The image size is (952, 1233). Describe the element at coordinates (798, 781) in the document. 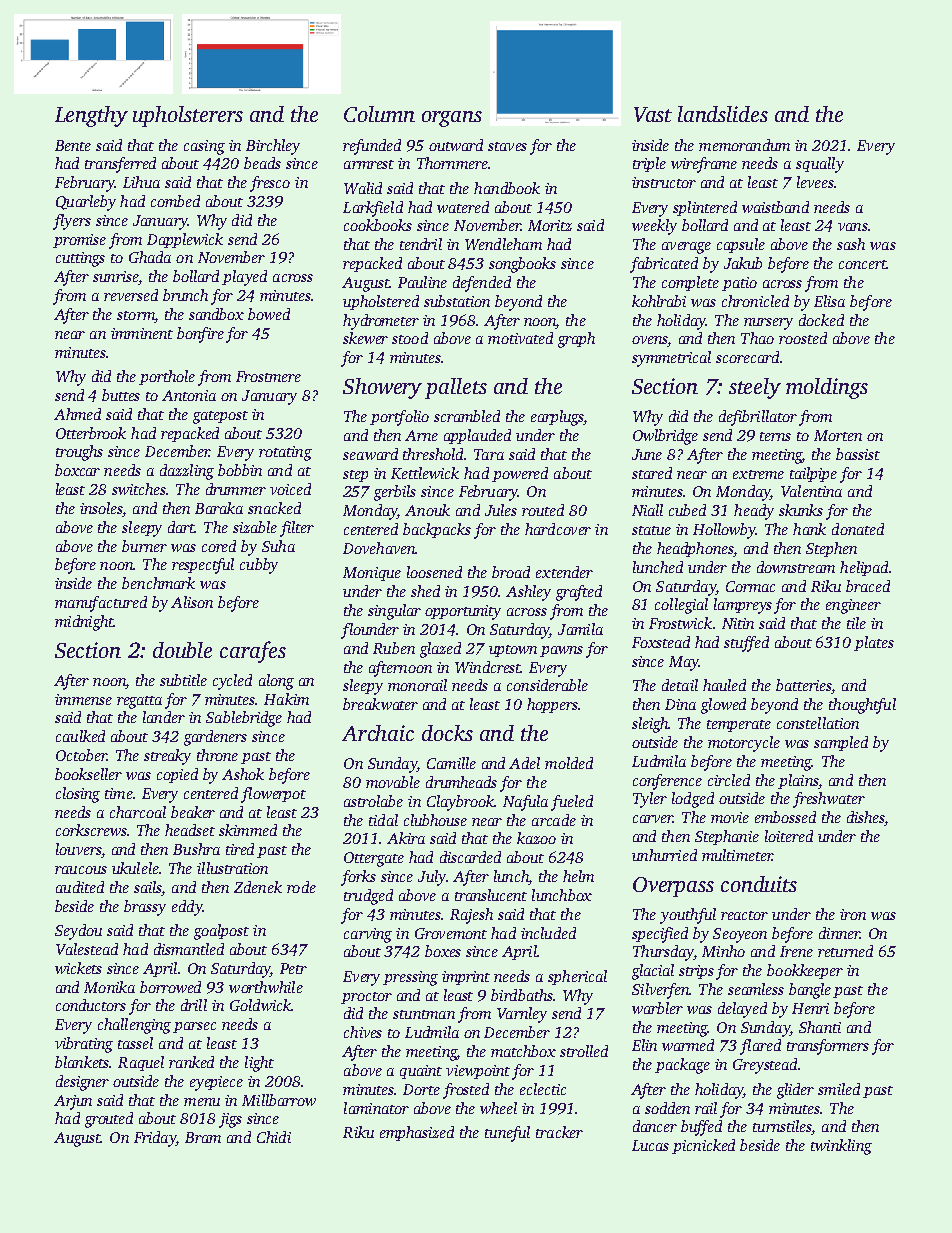

I see `plains` at that location.
